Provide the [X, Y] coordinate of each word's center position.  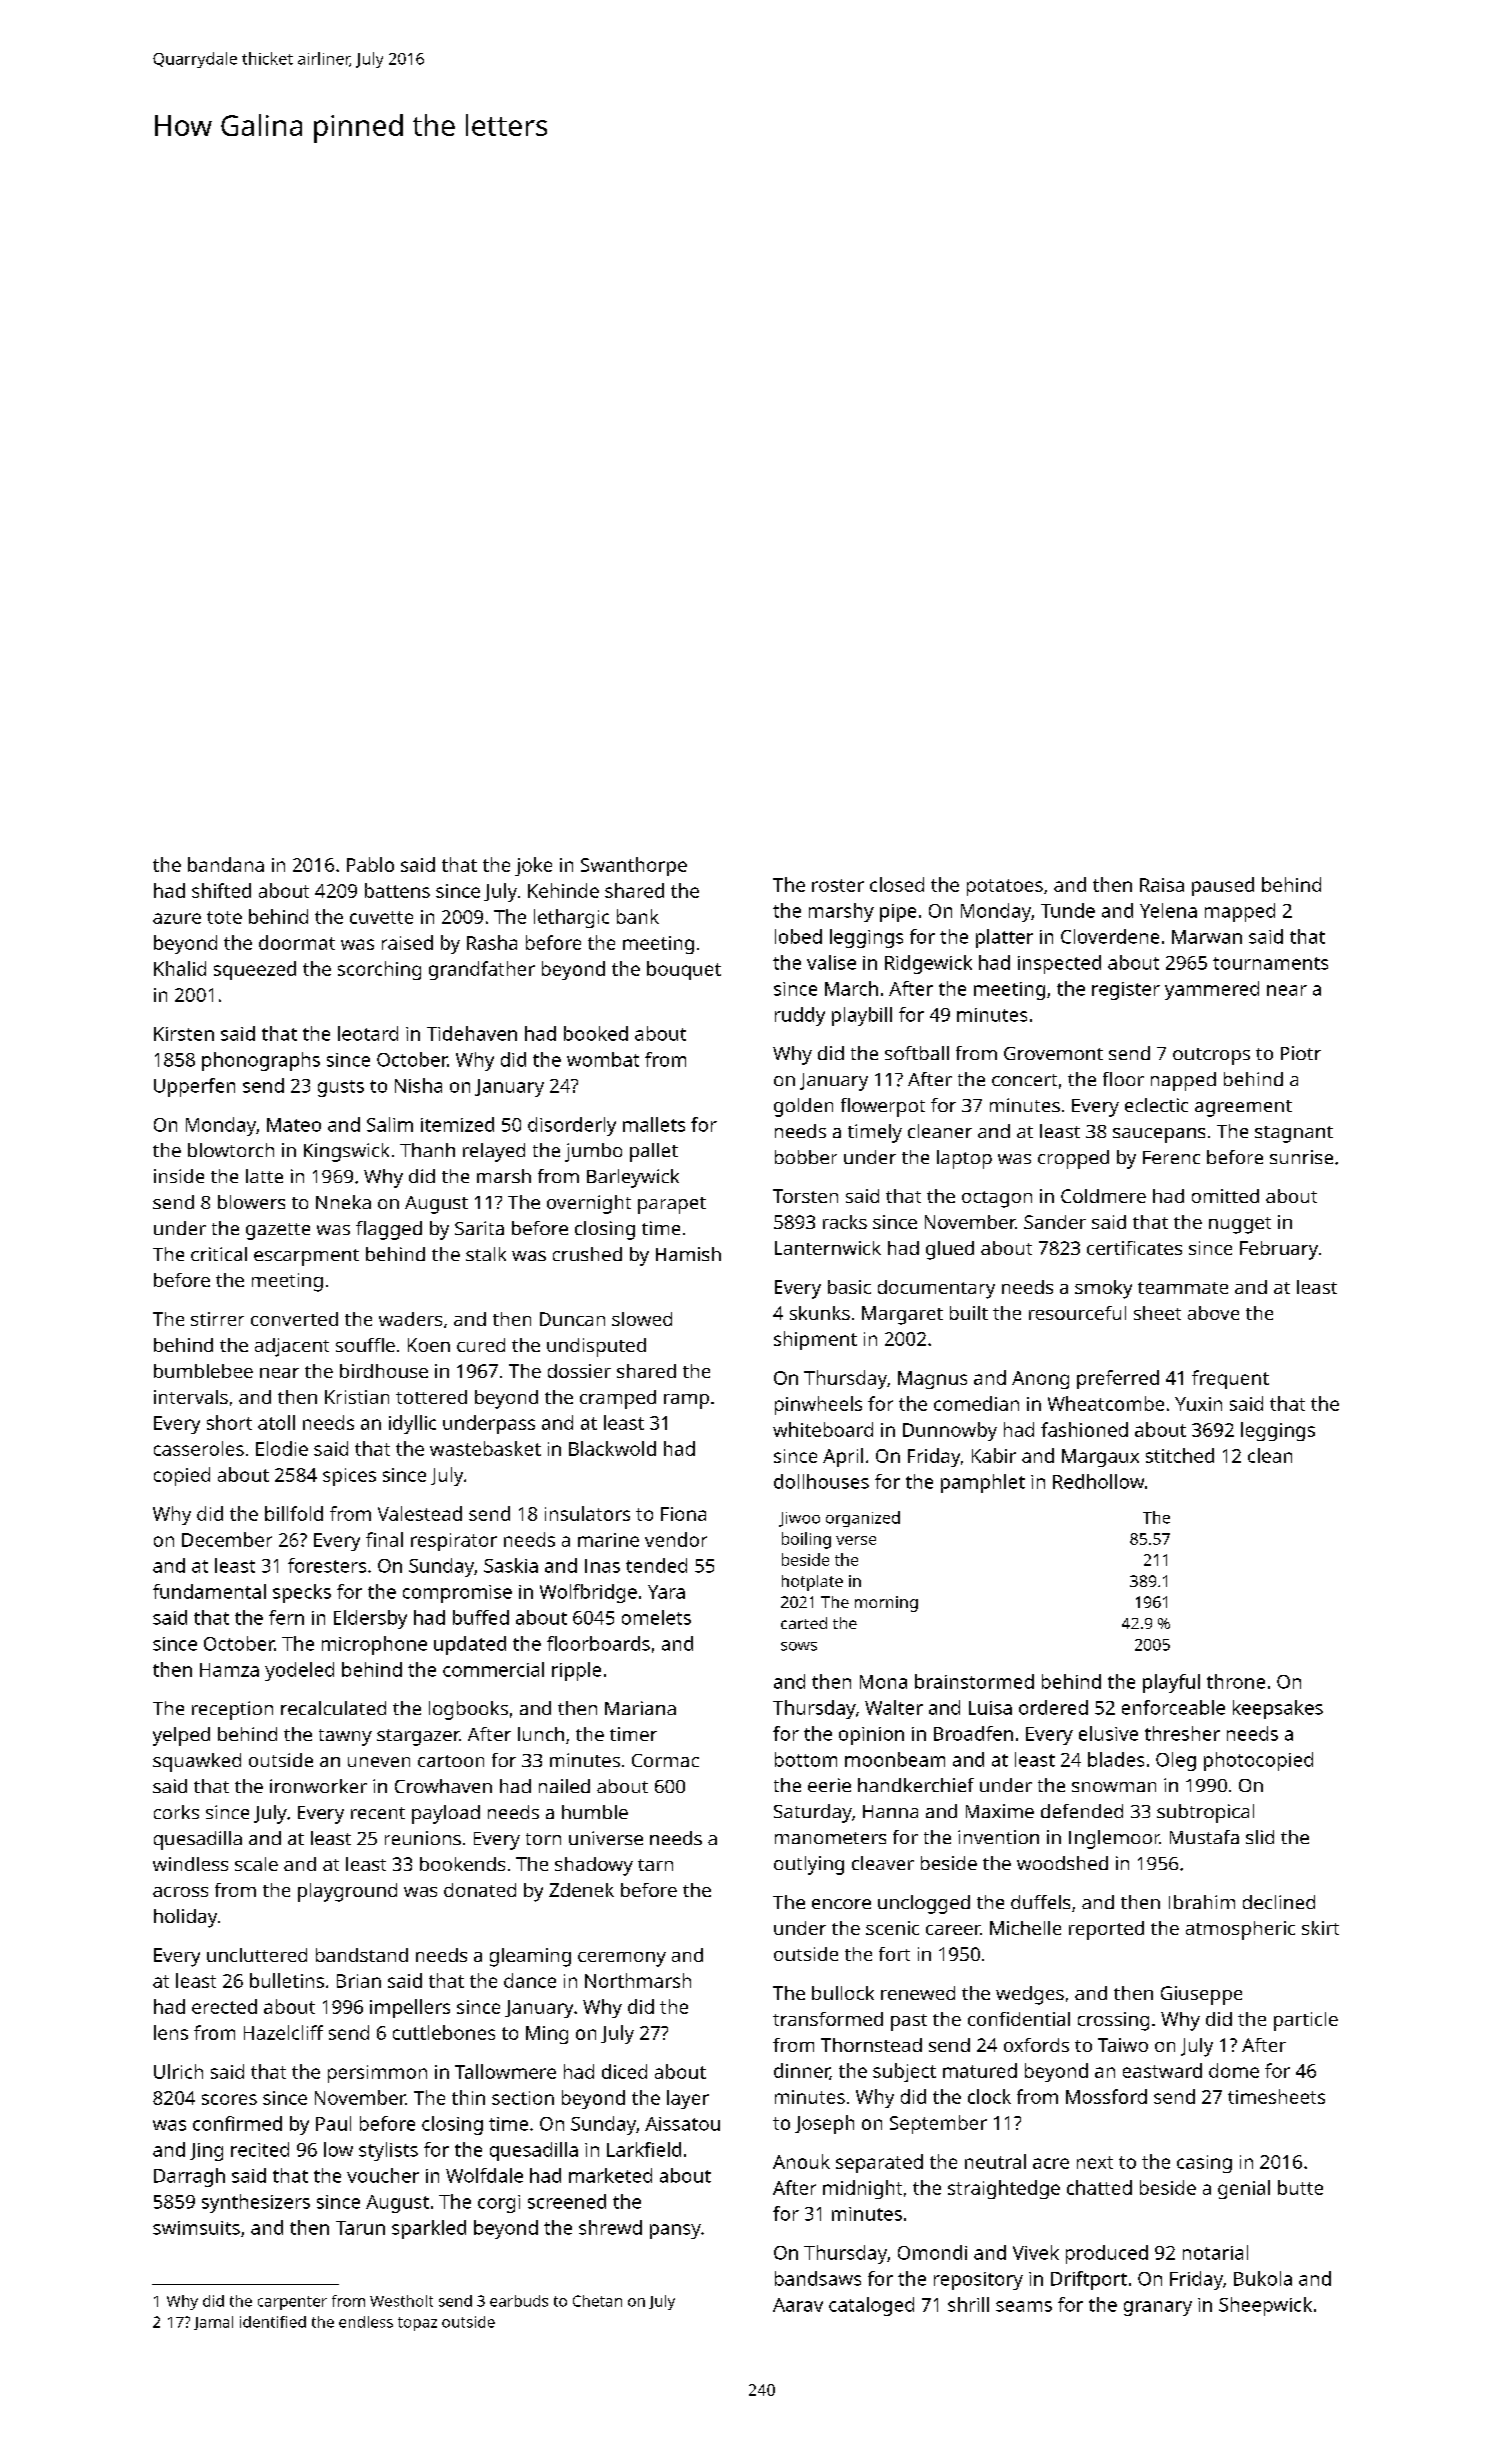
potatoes [1005, 887]
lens [171, 2032]
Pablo [370, 864]
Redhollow [1098, 1481]
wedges [1030, 1995]
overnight [589, 1204]
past [909, 2022]
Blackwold [612, 1448]
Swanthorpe [634, 866]
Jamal [213, 2323]
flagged [389, 1230]
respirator [454, 1542]
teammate [1183, 1288]
